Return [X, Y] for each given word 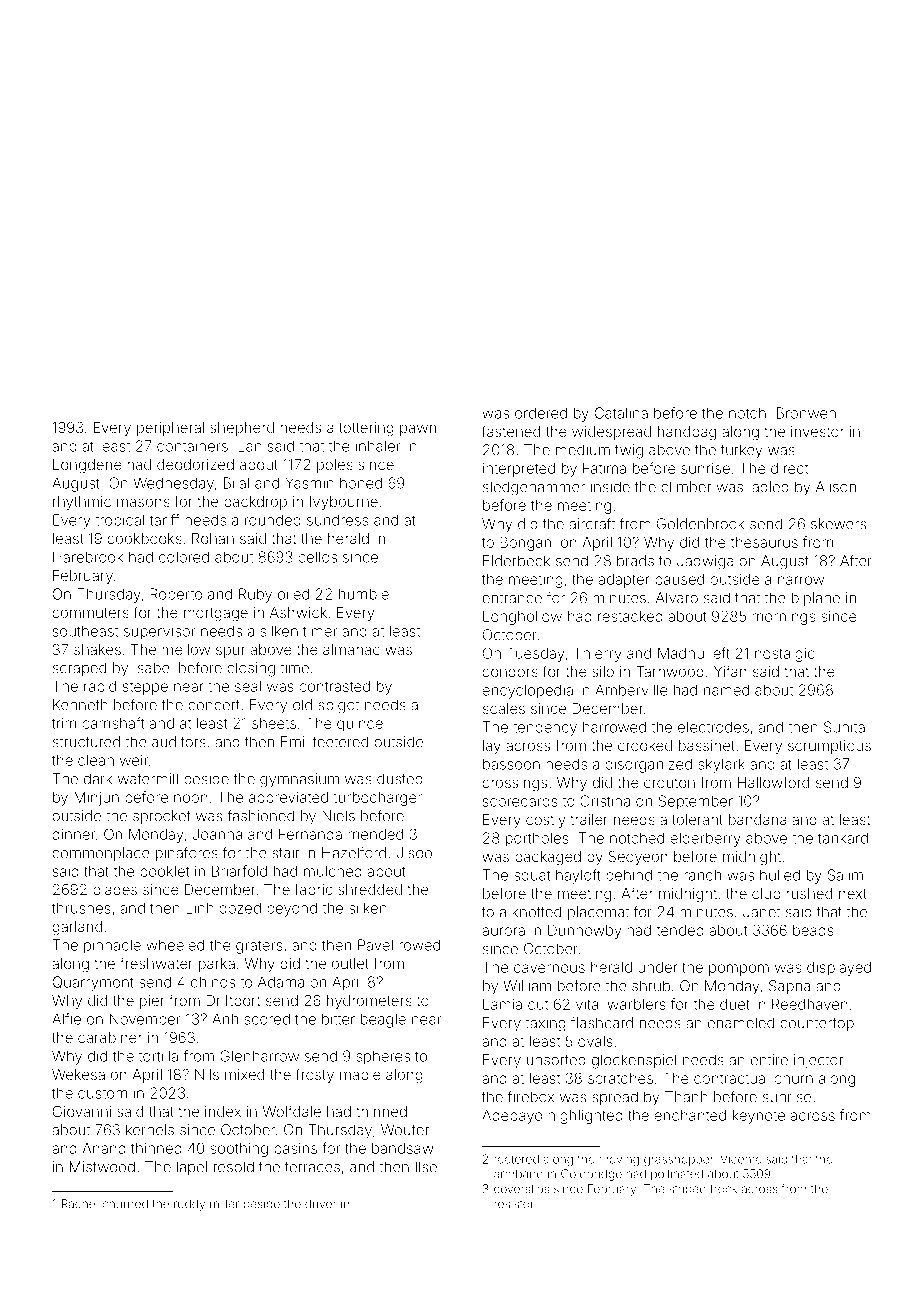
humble [364, 594]
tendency [545, 729]
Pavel [375, 945]
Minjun [96, 798]
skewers [838, 524]
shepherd [242, 429]
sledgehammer [534, 488]
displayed [839, 969]
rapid [100, 688]
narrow [801, 580]
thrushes [81, 908]
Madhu [681, 653]
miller [224, 1204]
